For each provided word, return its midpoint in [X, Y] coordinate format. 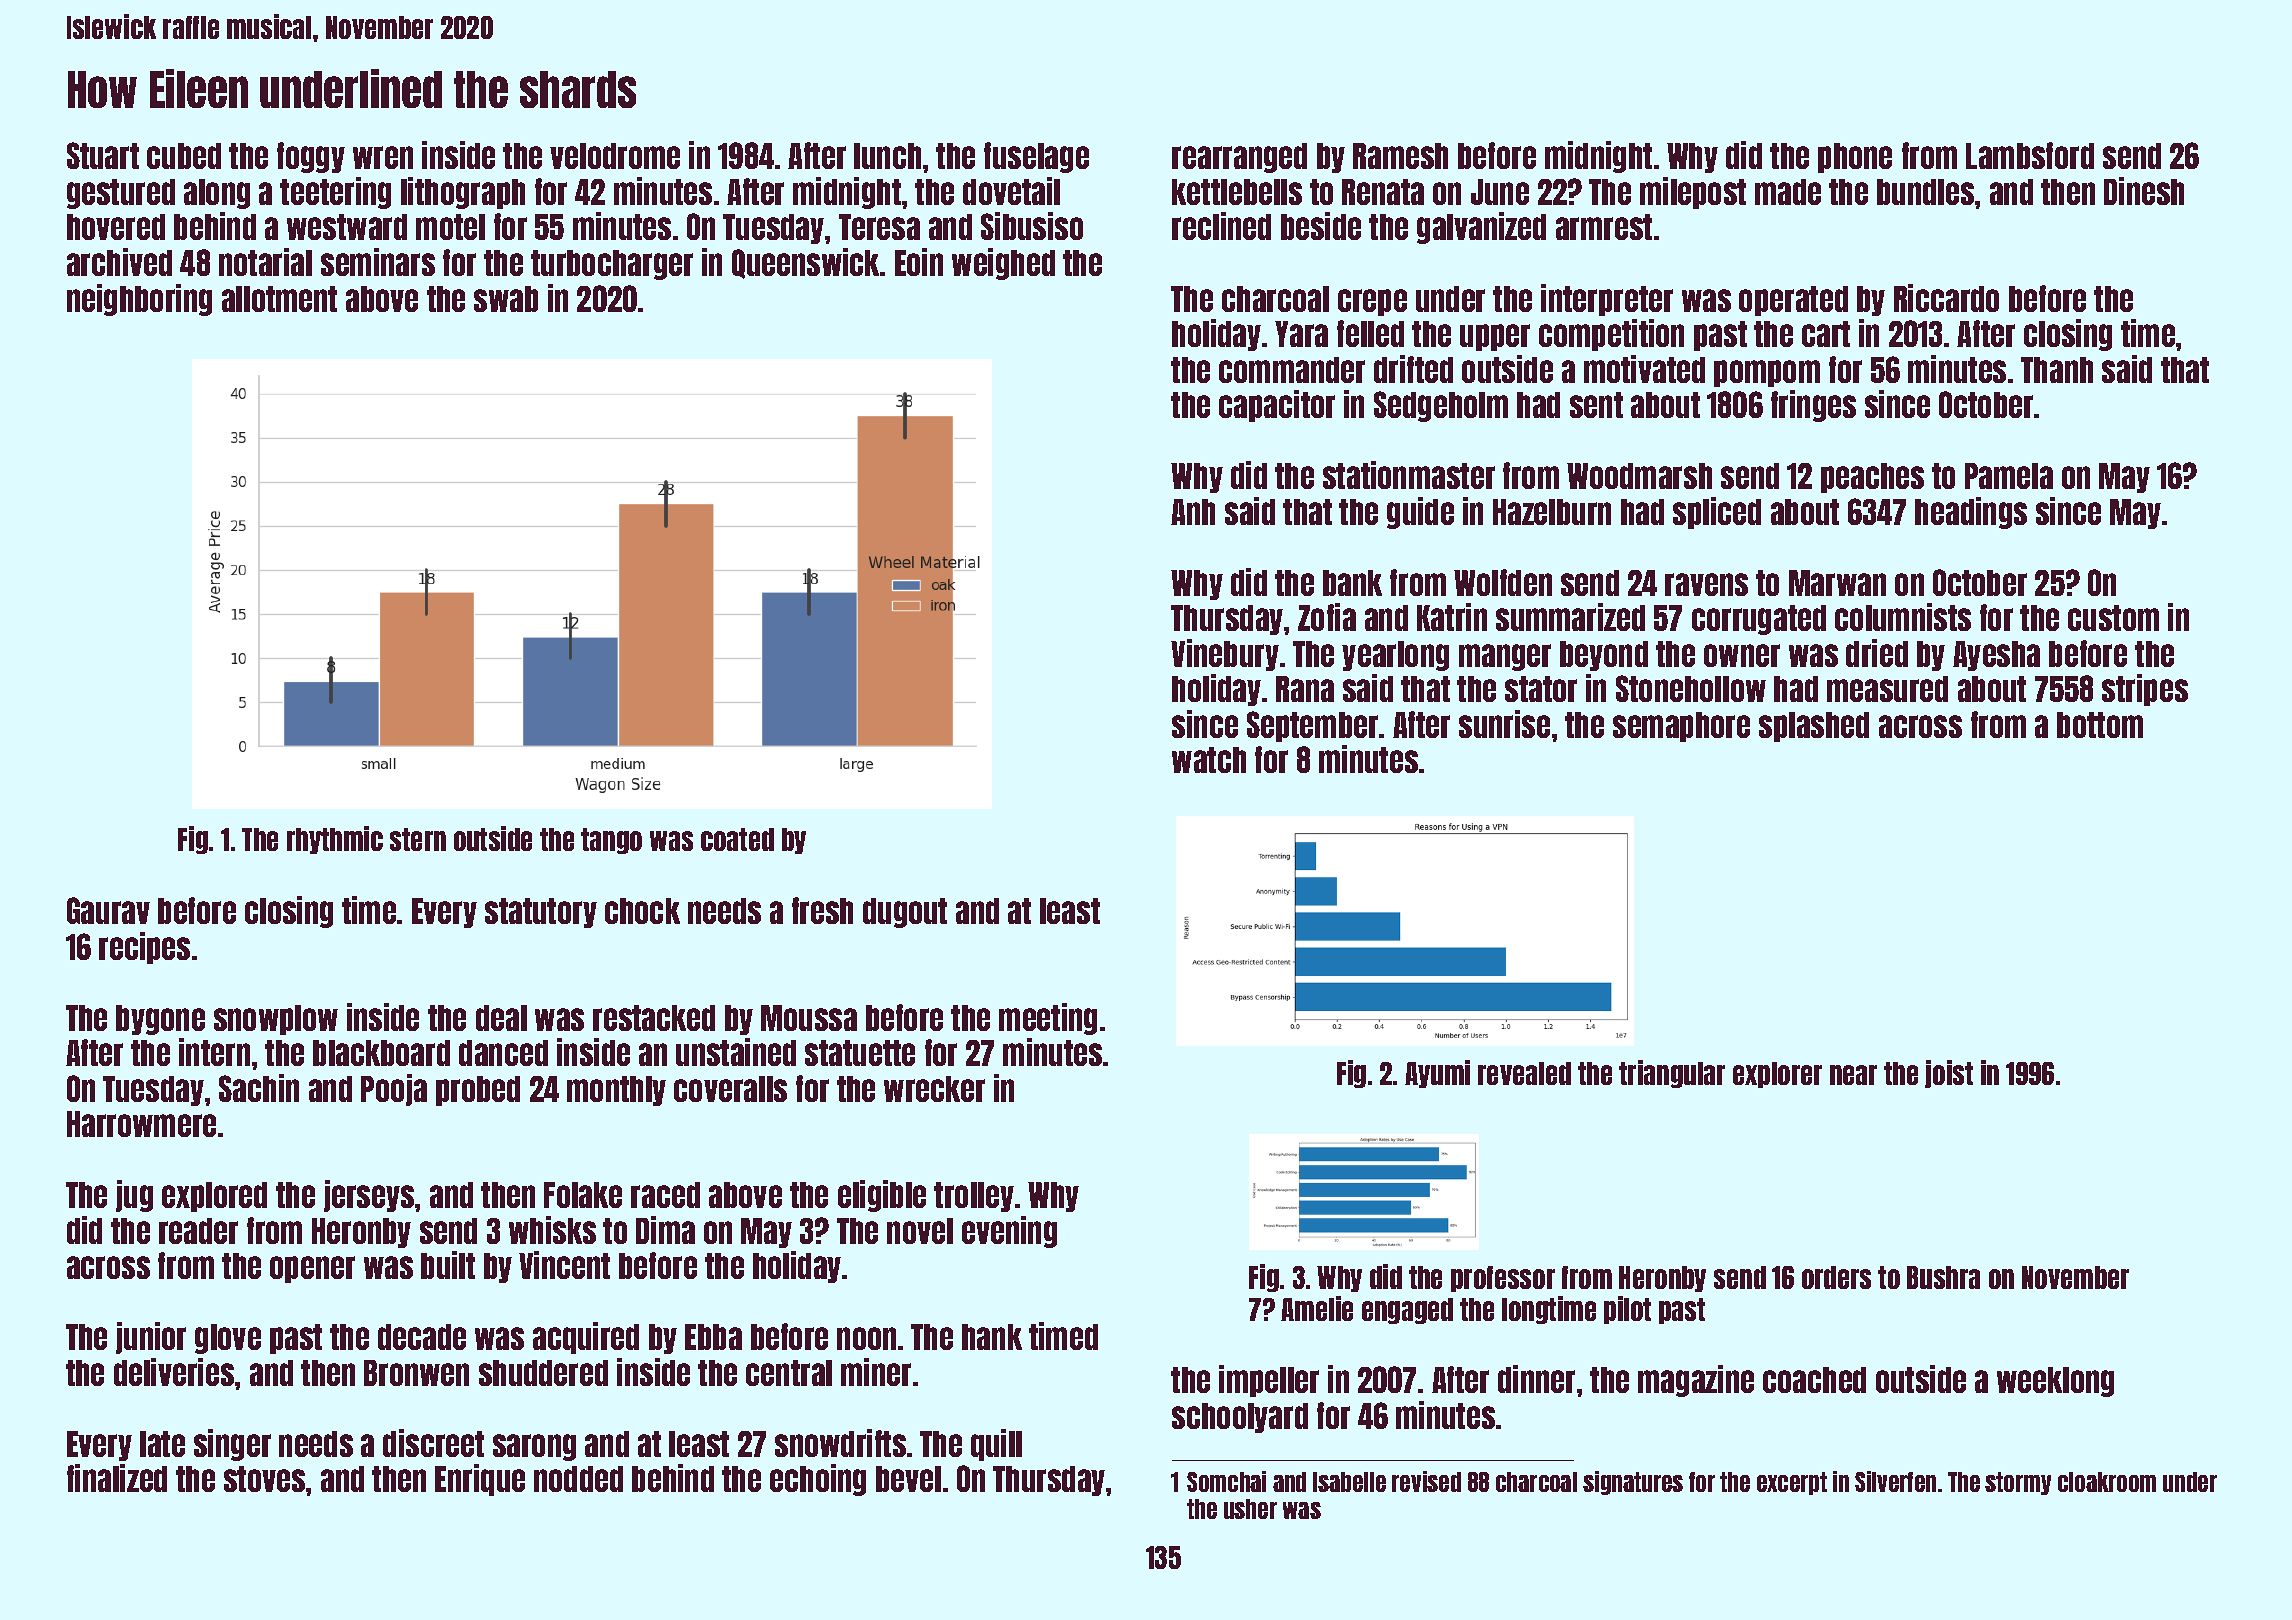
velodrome [615, 156]
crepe [1372, 302]
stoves [264, 1479]
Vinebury [1225, 655]
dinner [1536, 1379]
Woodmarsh [1639, 476]
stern [418, 839]
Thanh [2057, 370]
